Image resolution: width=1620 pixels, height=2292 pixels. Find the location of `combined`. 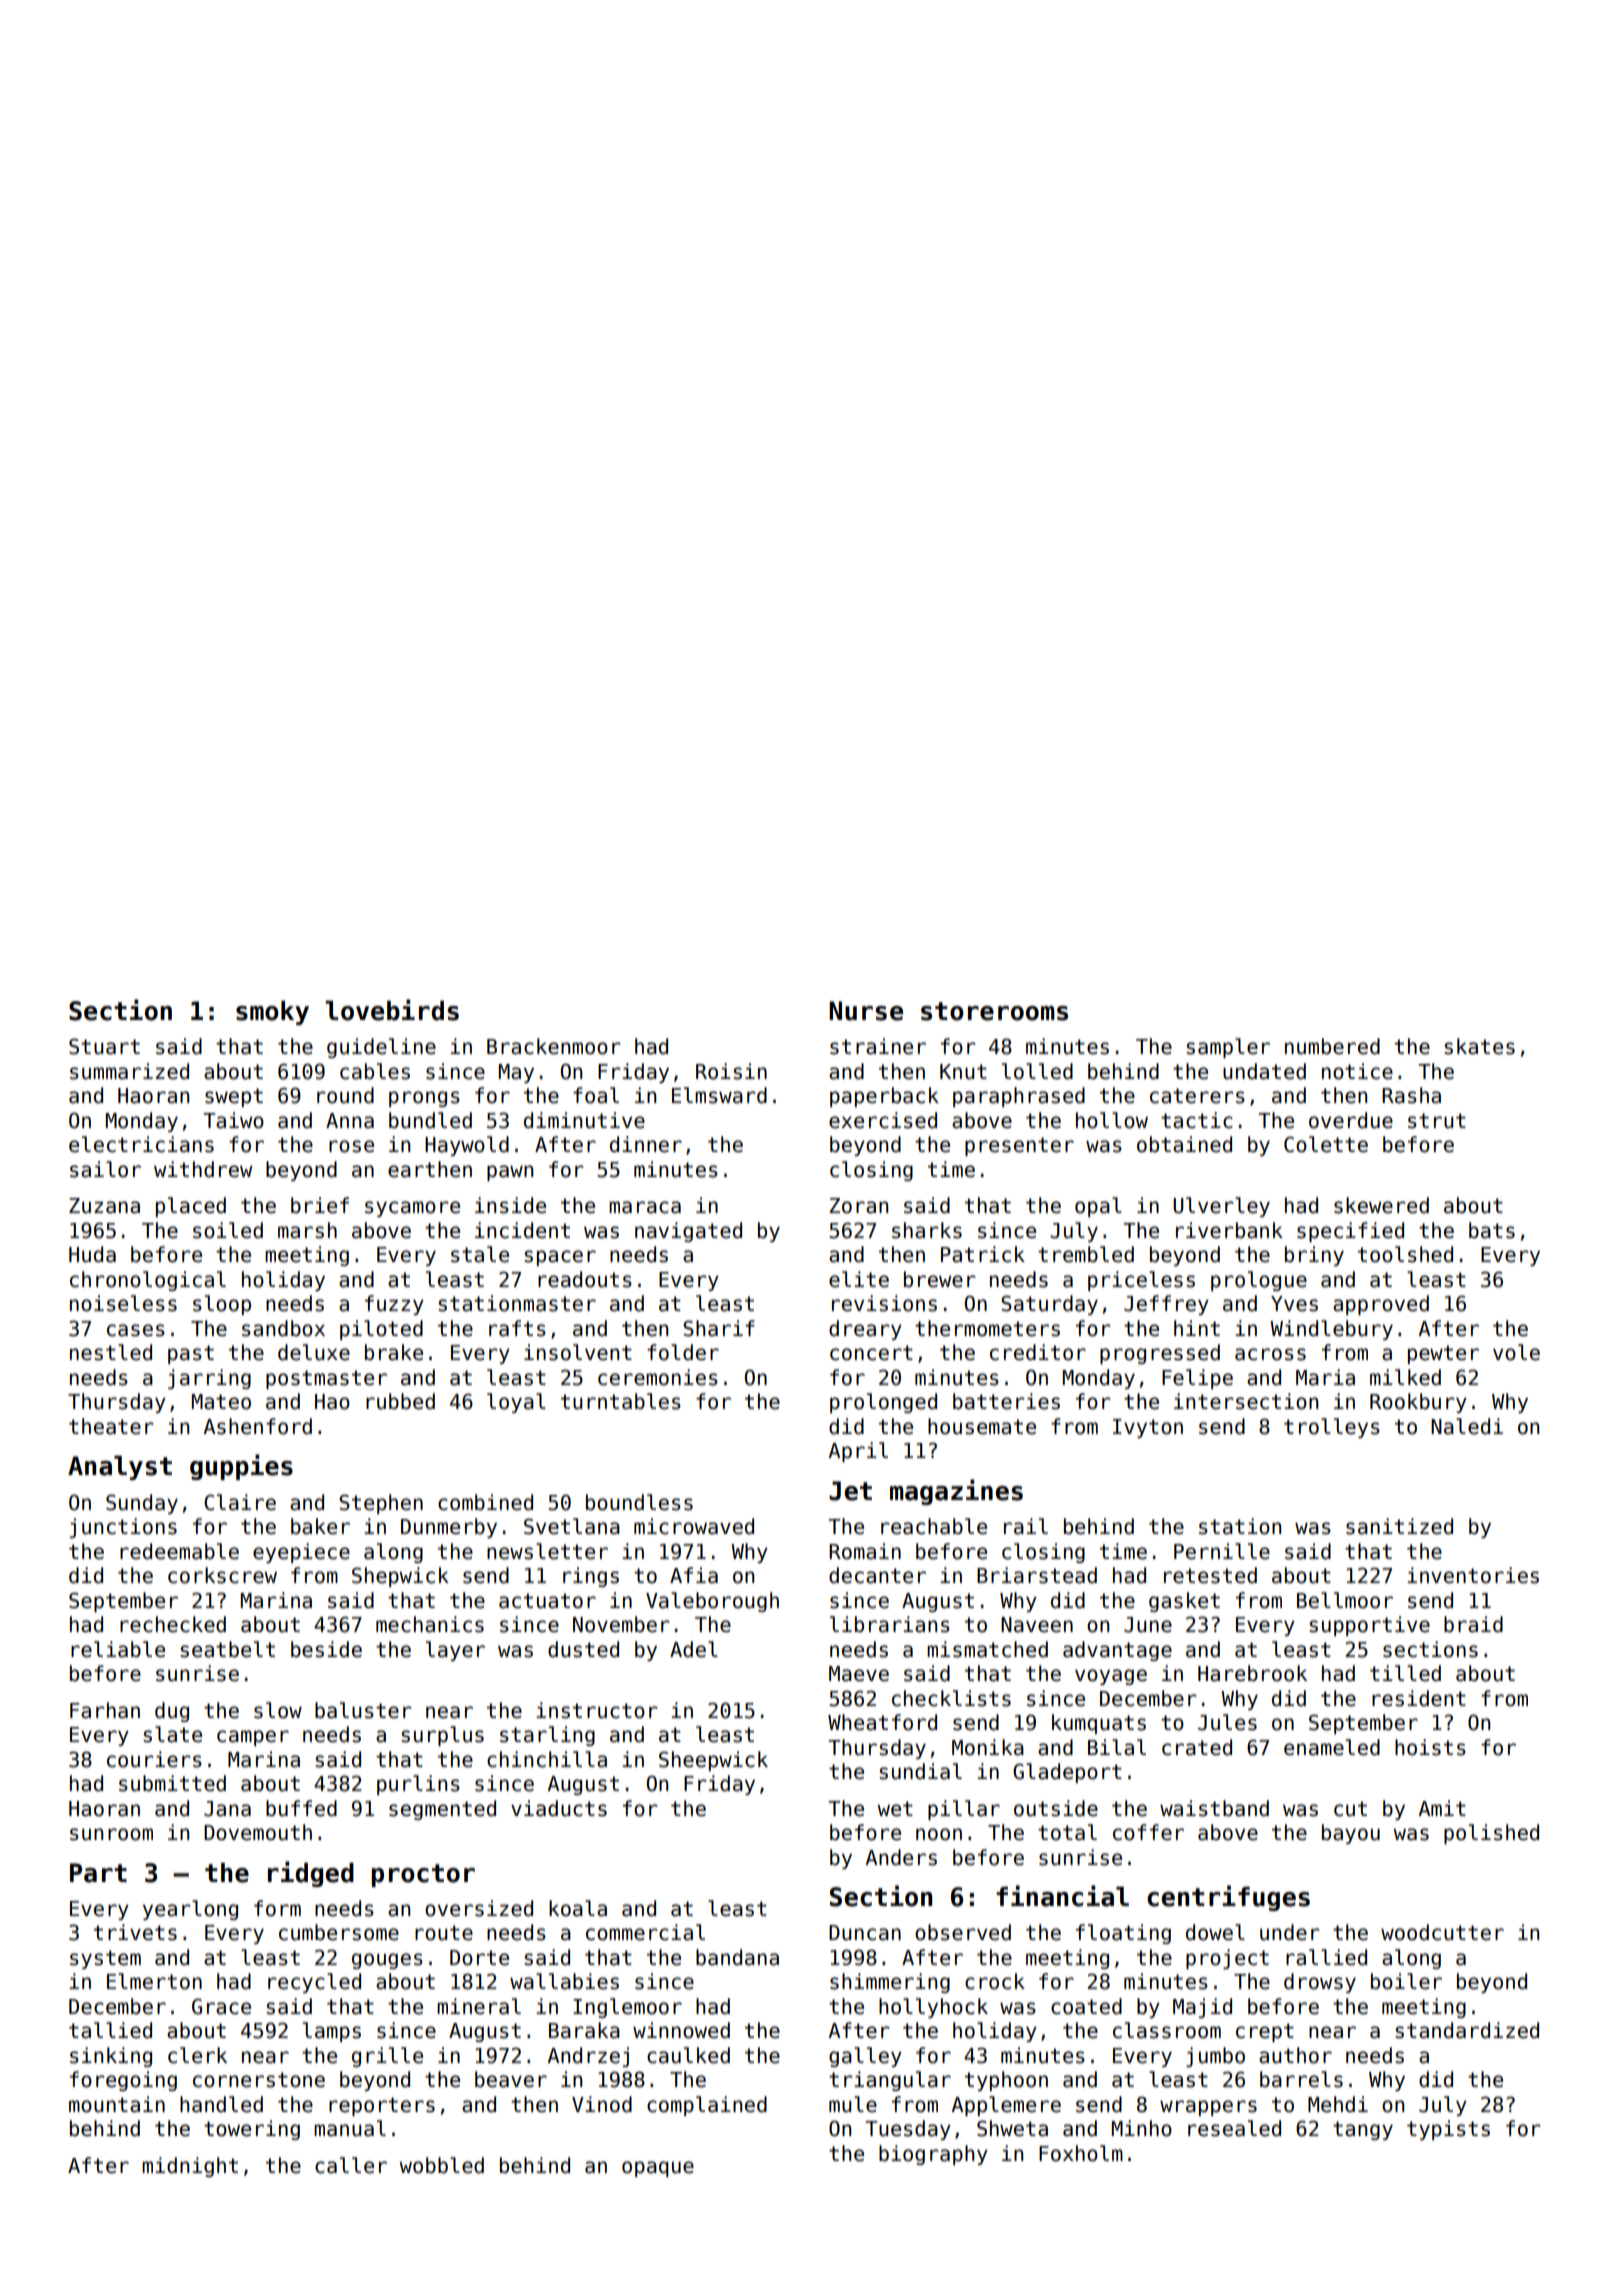

combined is located at coordinates (485, 1502).
